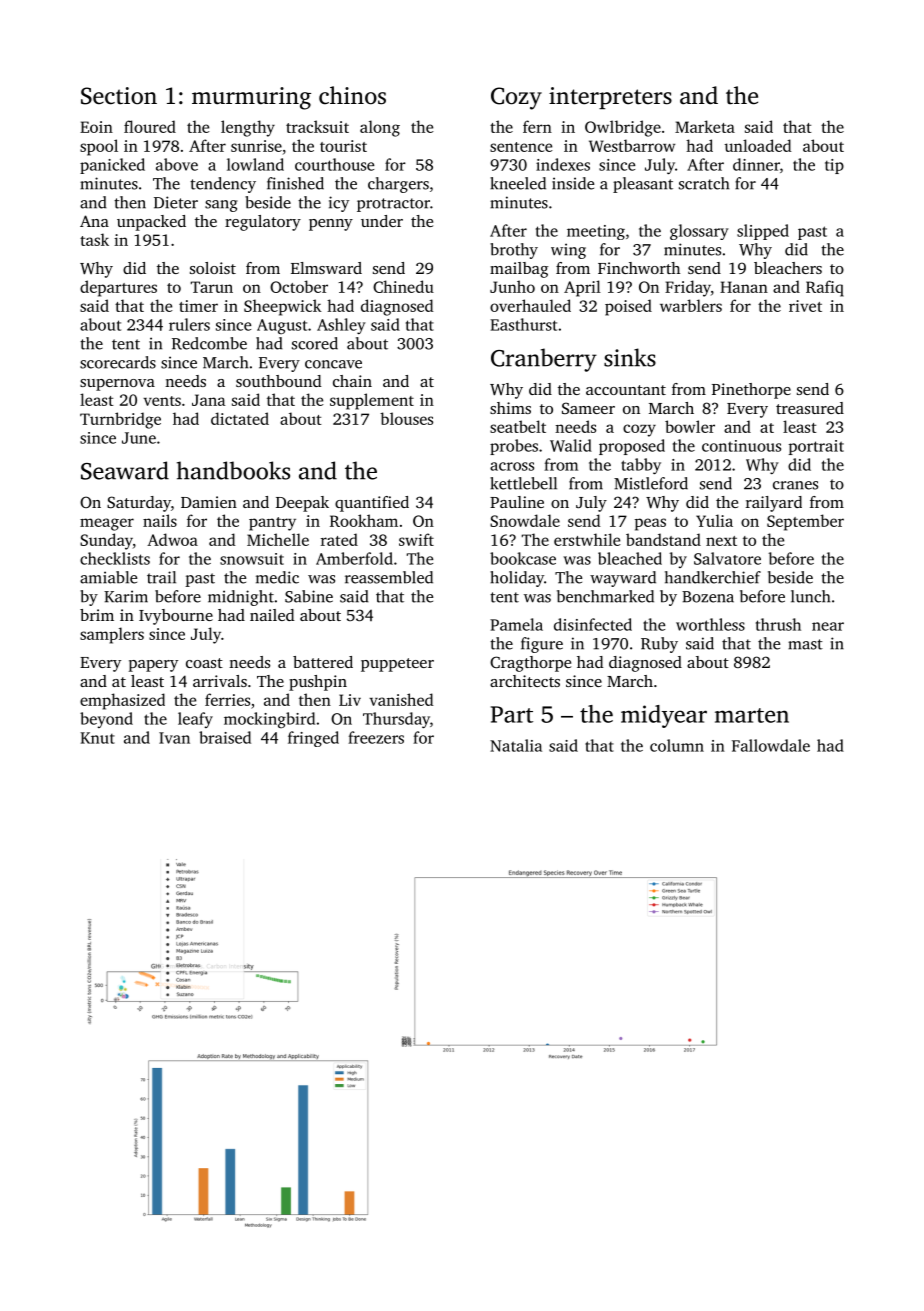  Describe the element at coordinates (397, 665) in the screenshot. I see `puppeteer` at that location.
